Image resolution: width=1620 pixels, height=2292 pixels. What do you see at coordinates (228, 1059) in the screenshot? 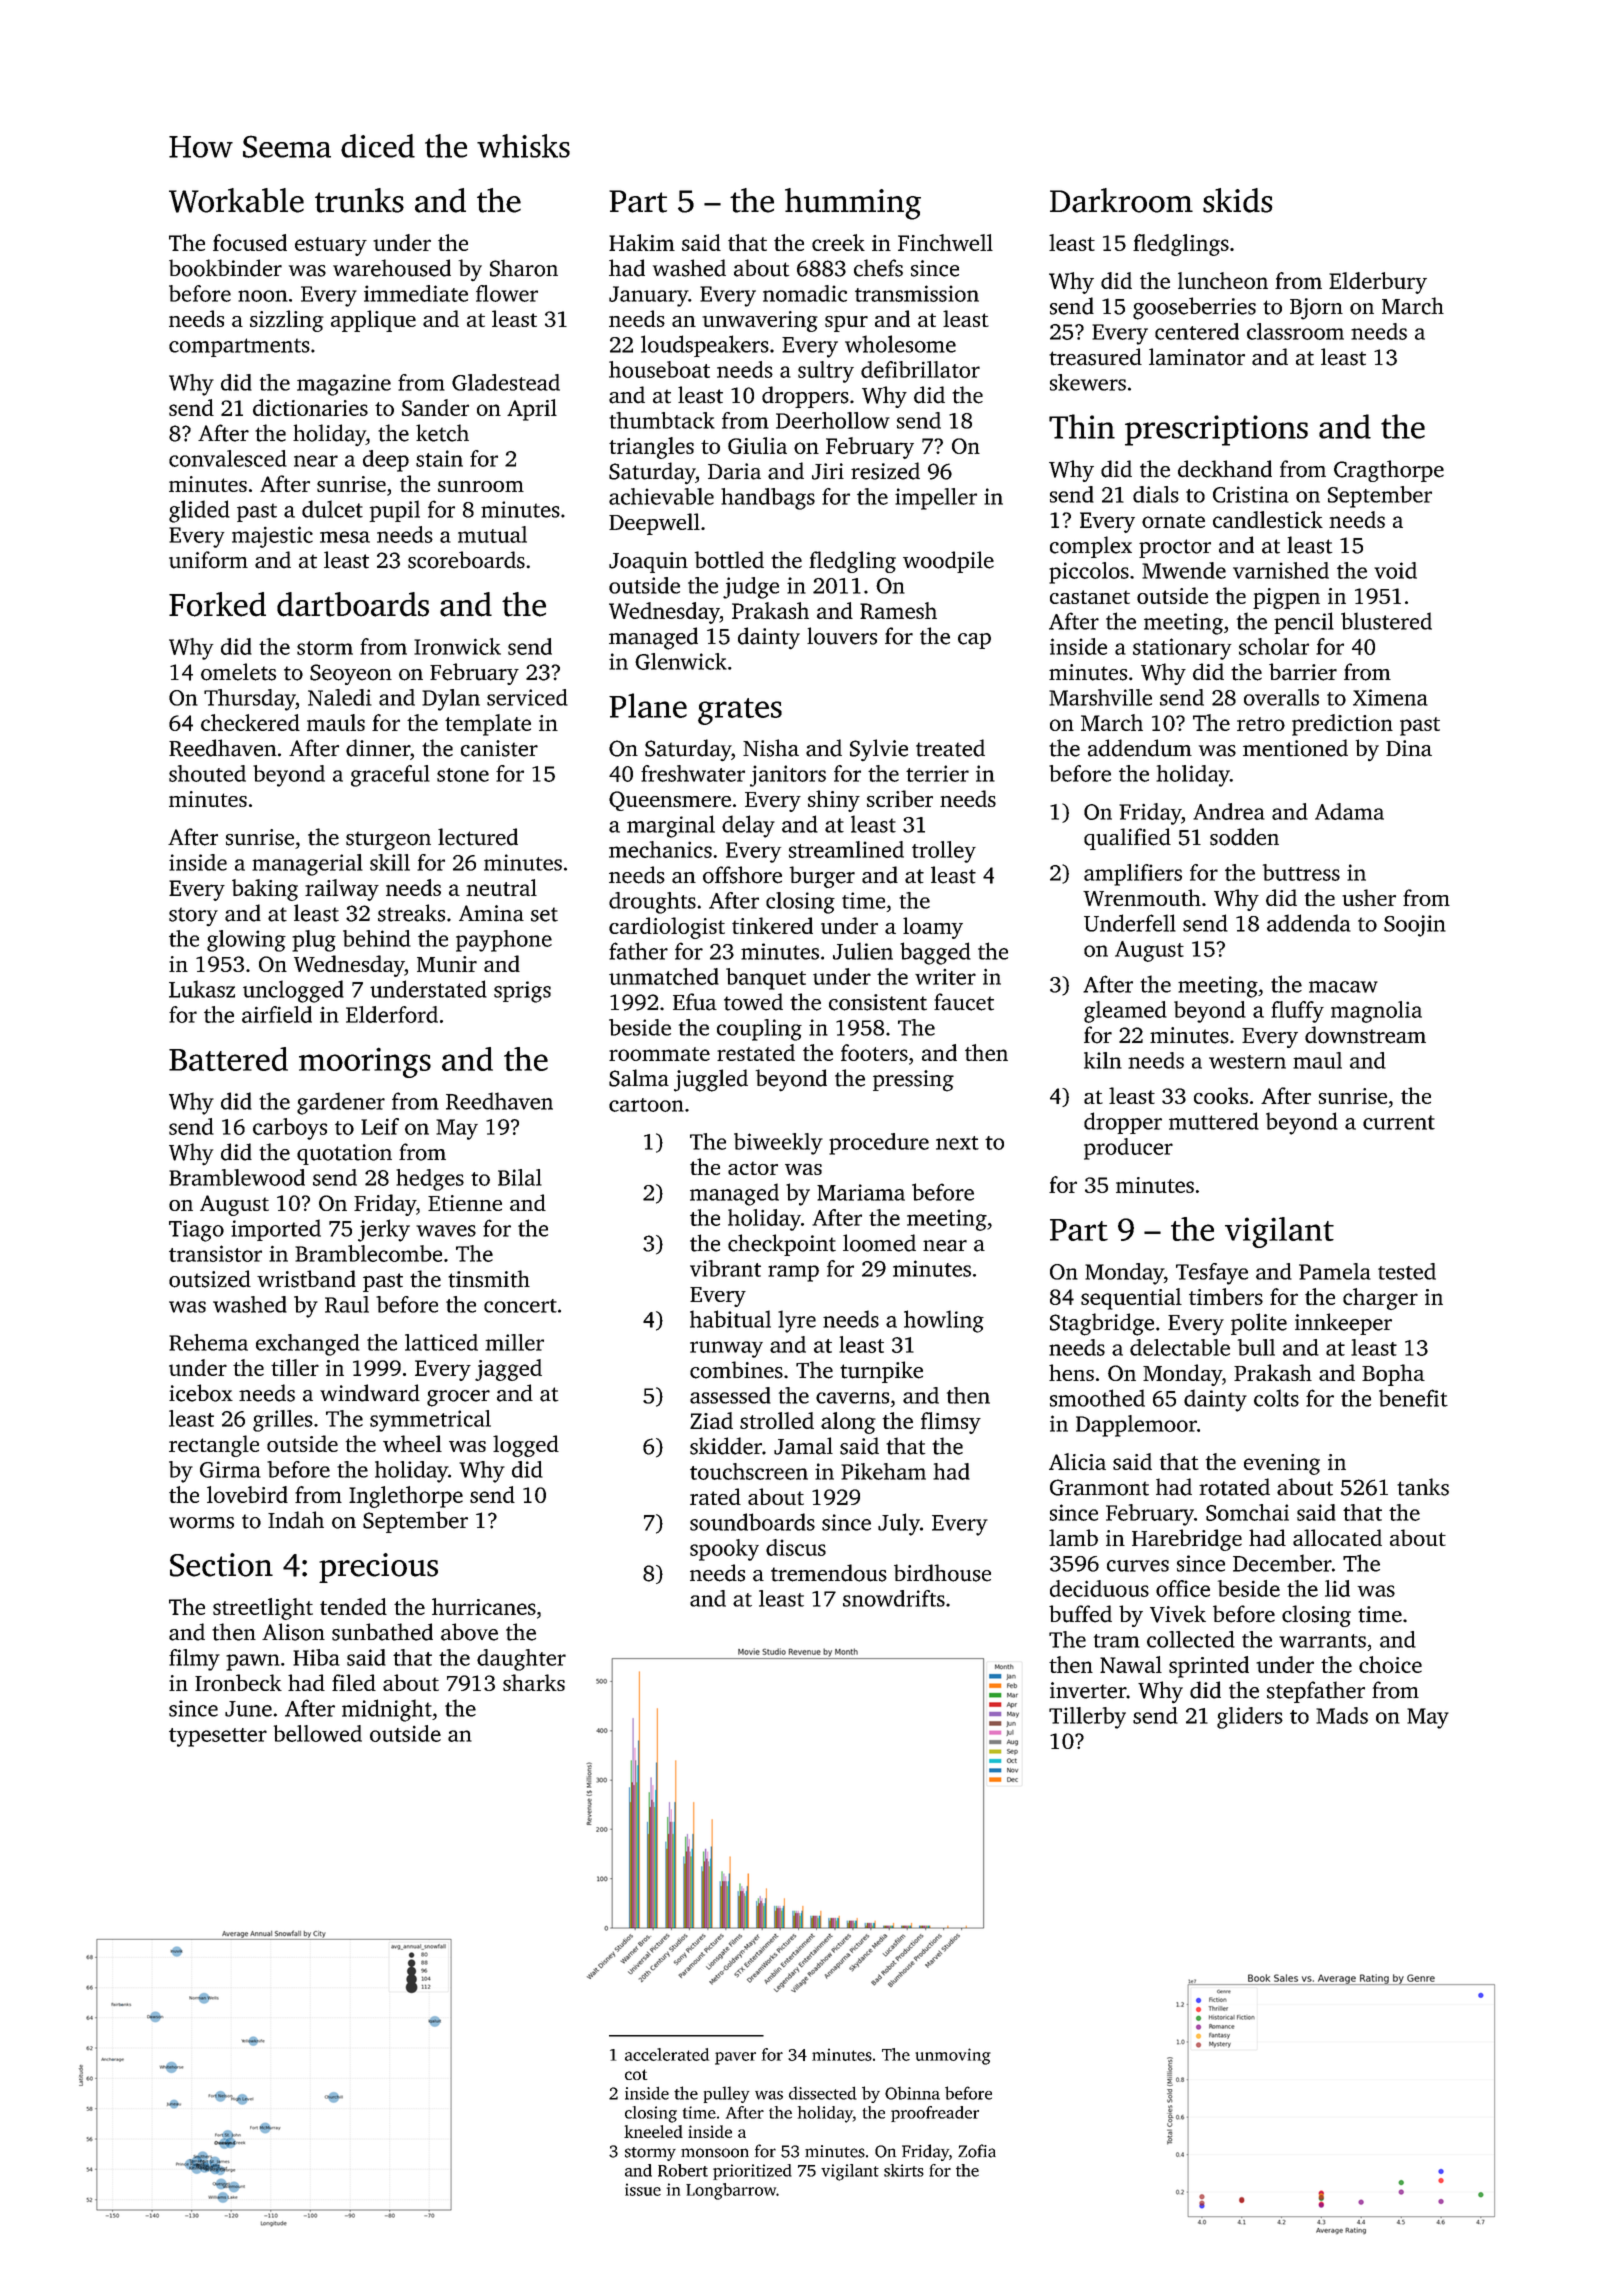
I see `Battered` at bounding box center [228, 1059].
